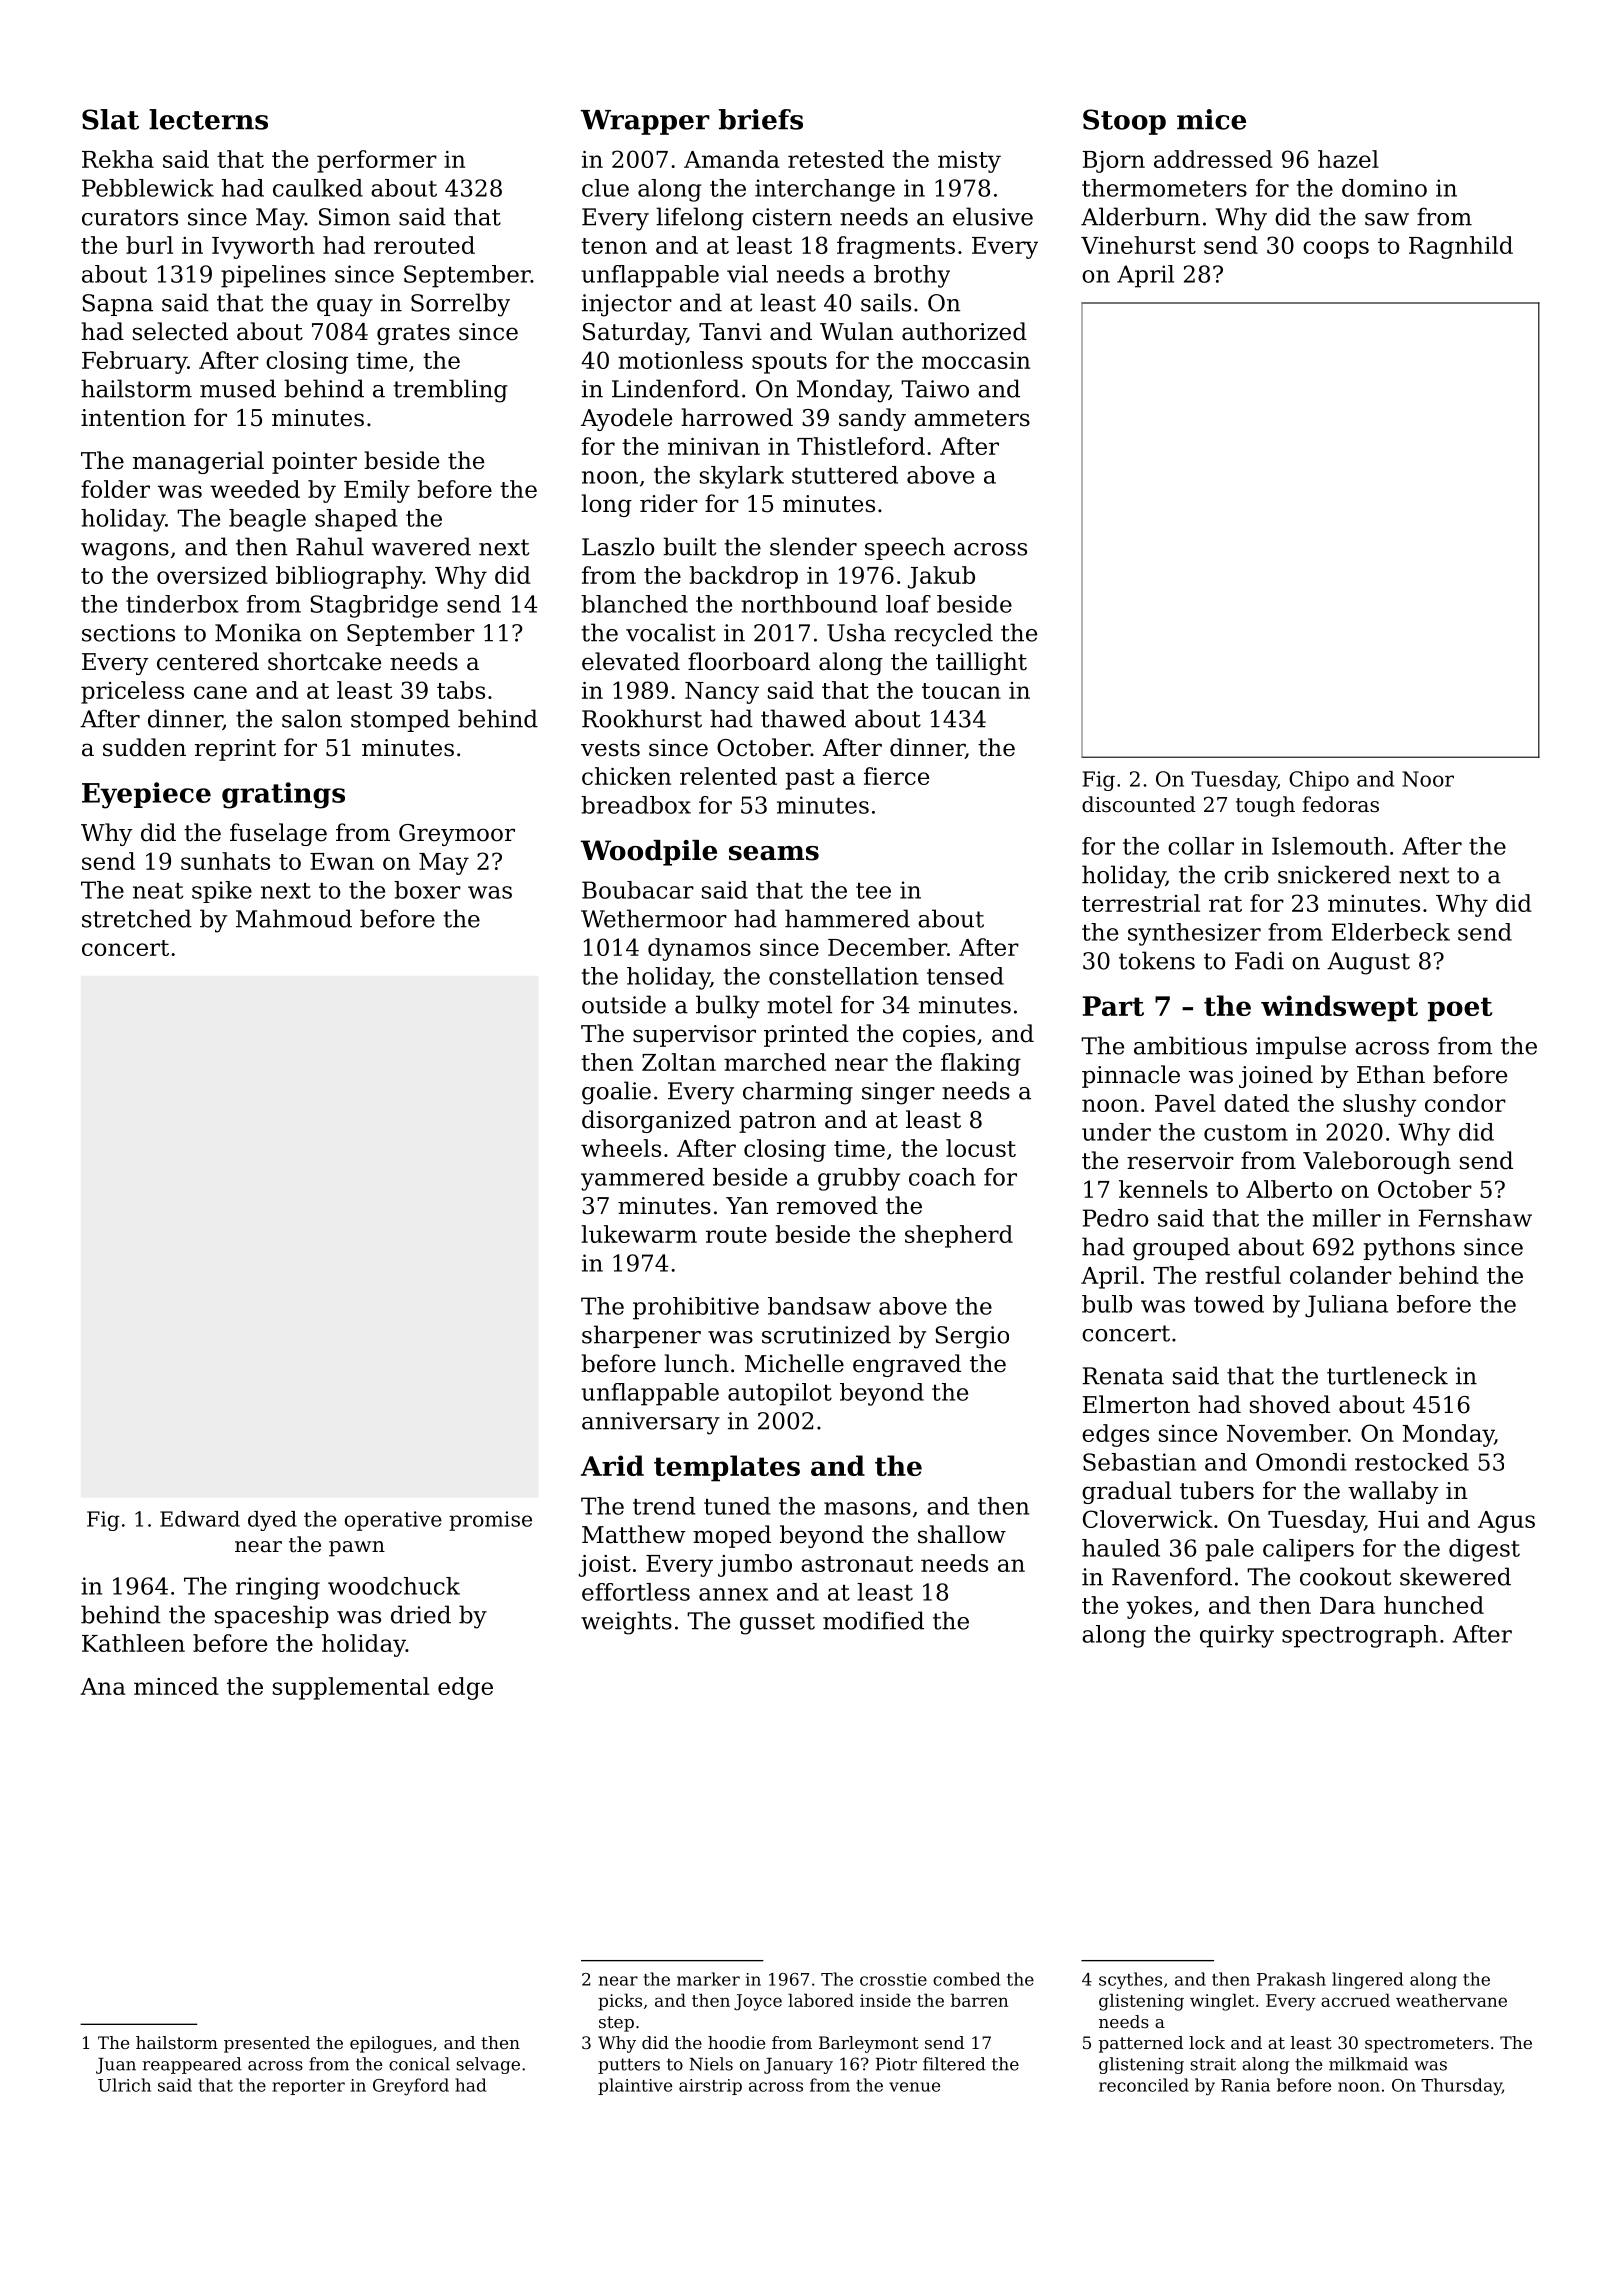 Image resolution: width=1620 pixels, height=2292 pixels. What do you see at coordinates (1126, 1492) in the document?
I see `gradual` at bounding box center [1126, 1492].
